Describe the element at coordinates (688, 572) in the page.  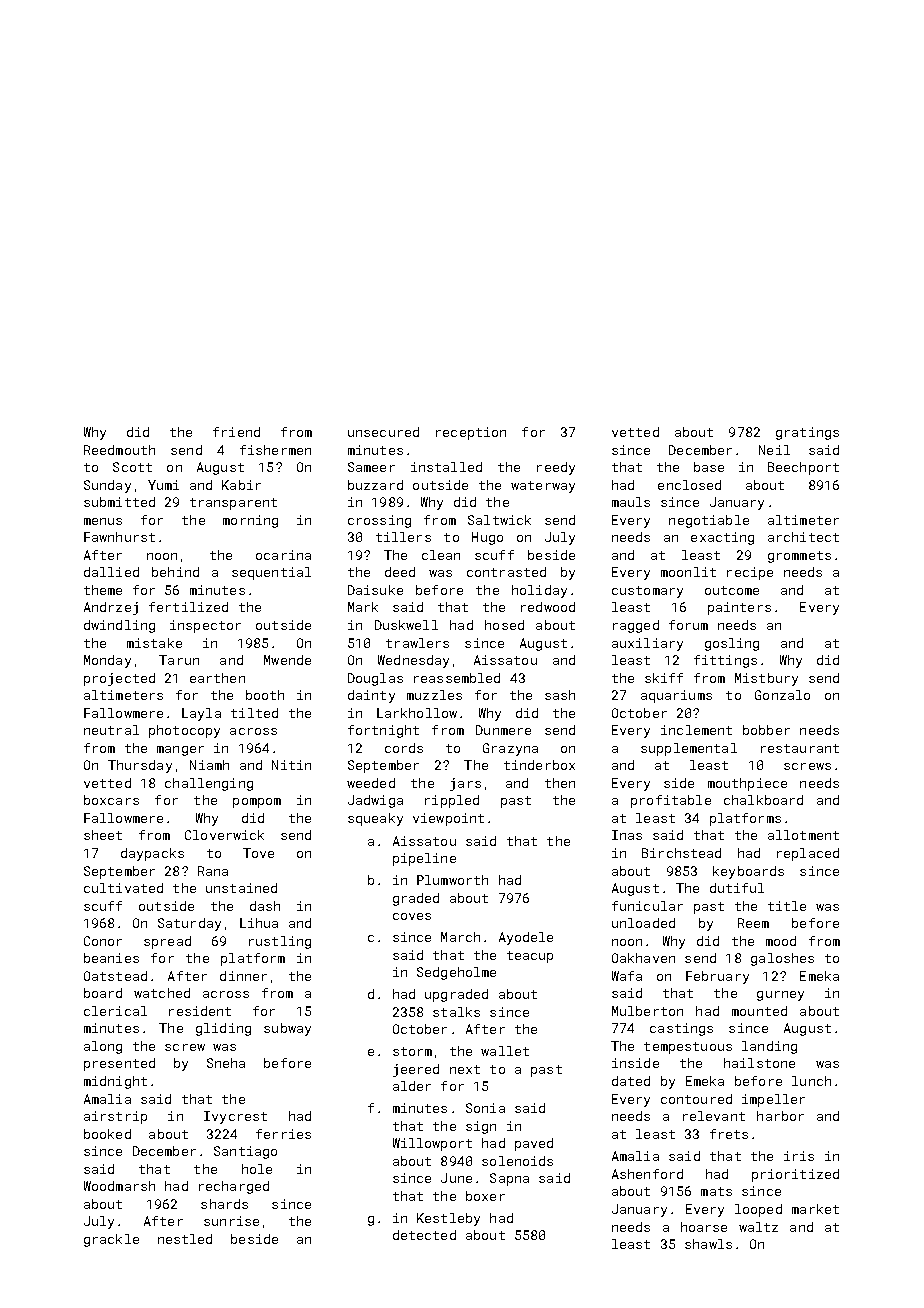
I see `moonlit` at that location.
